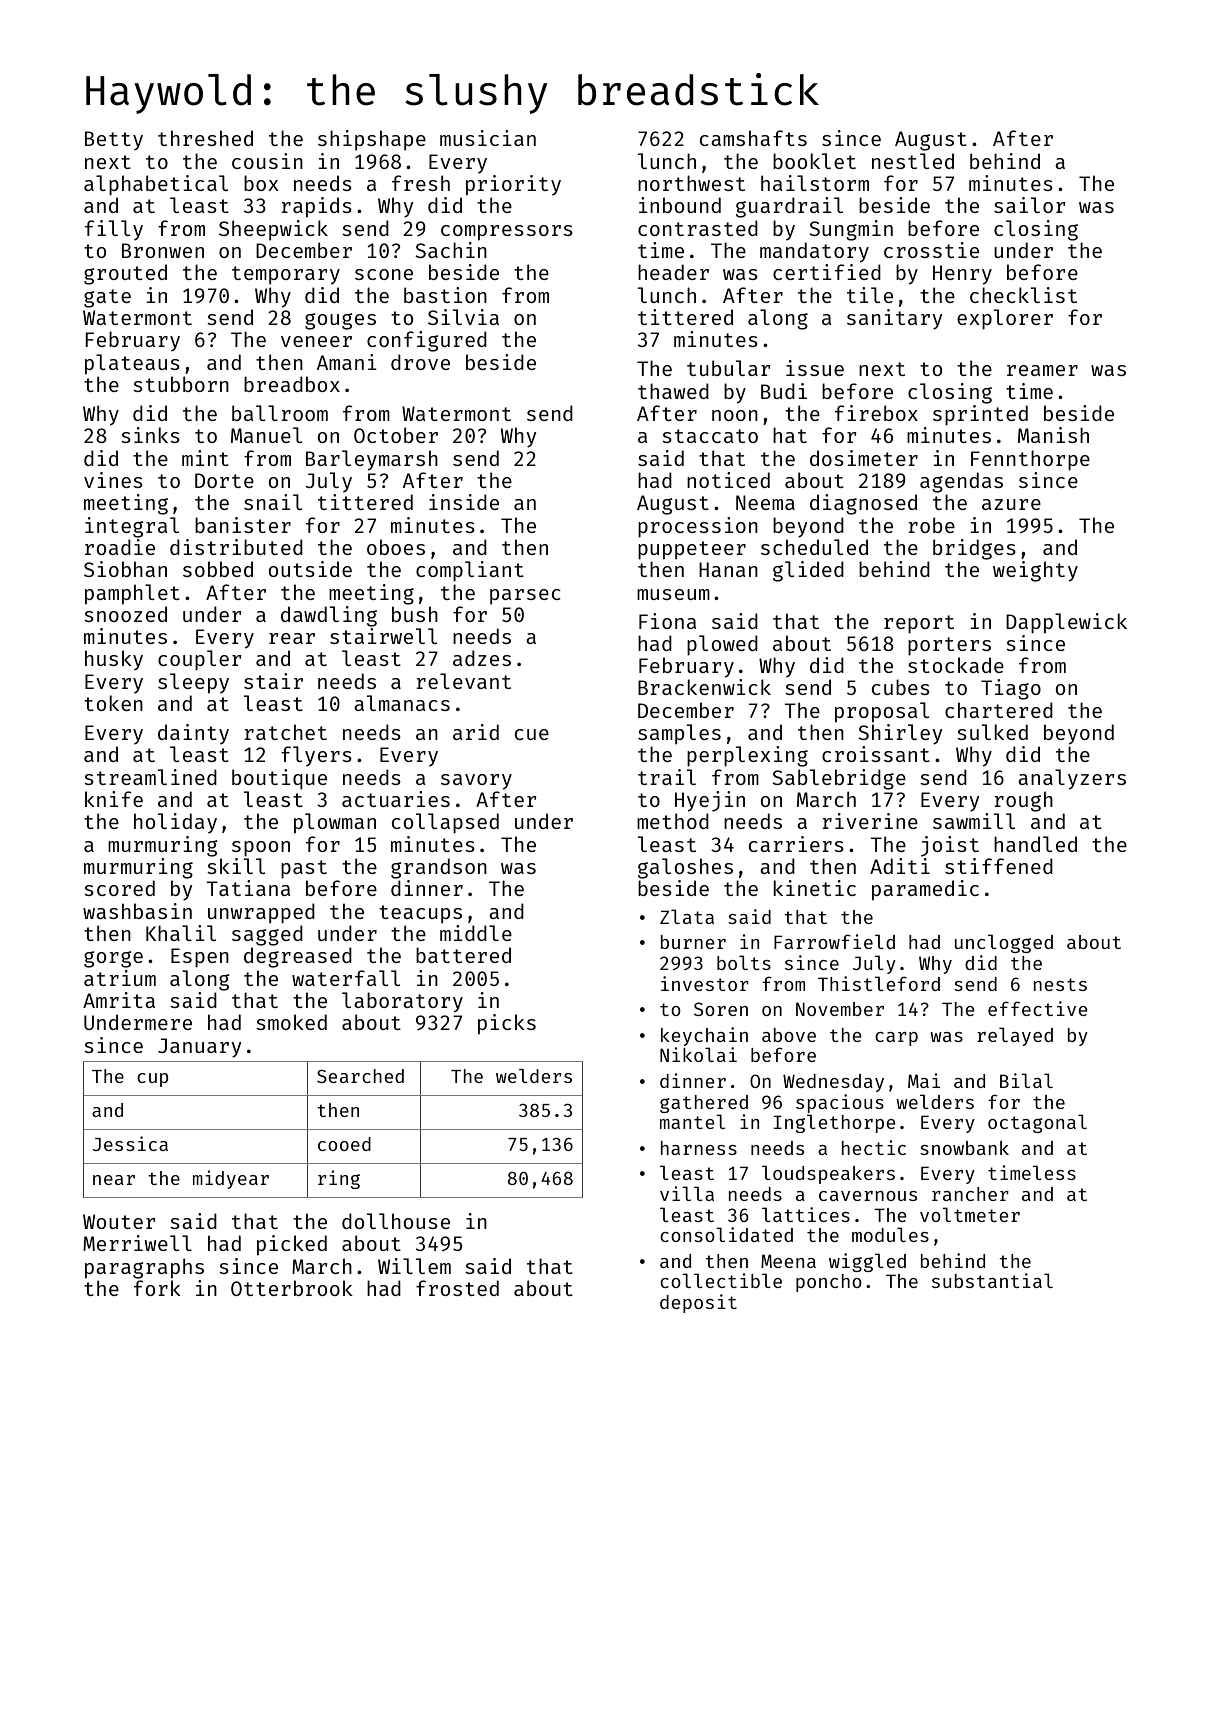  I want to click on substantial, so click(992, 1280).
